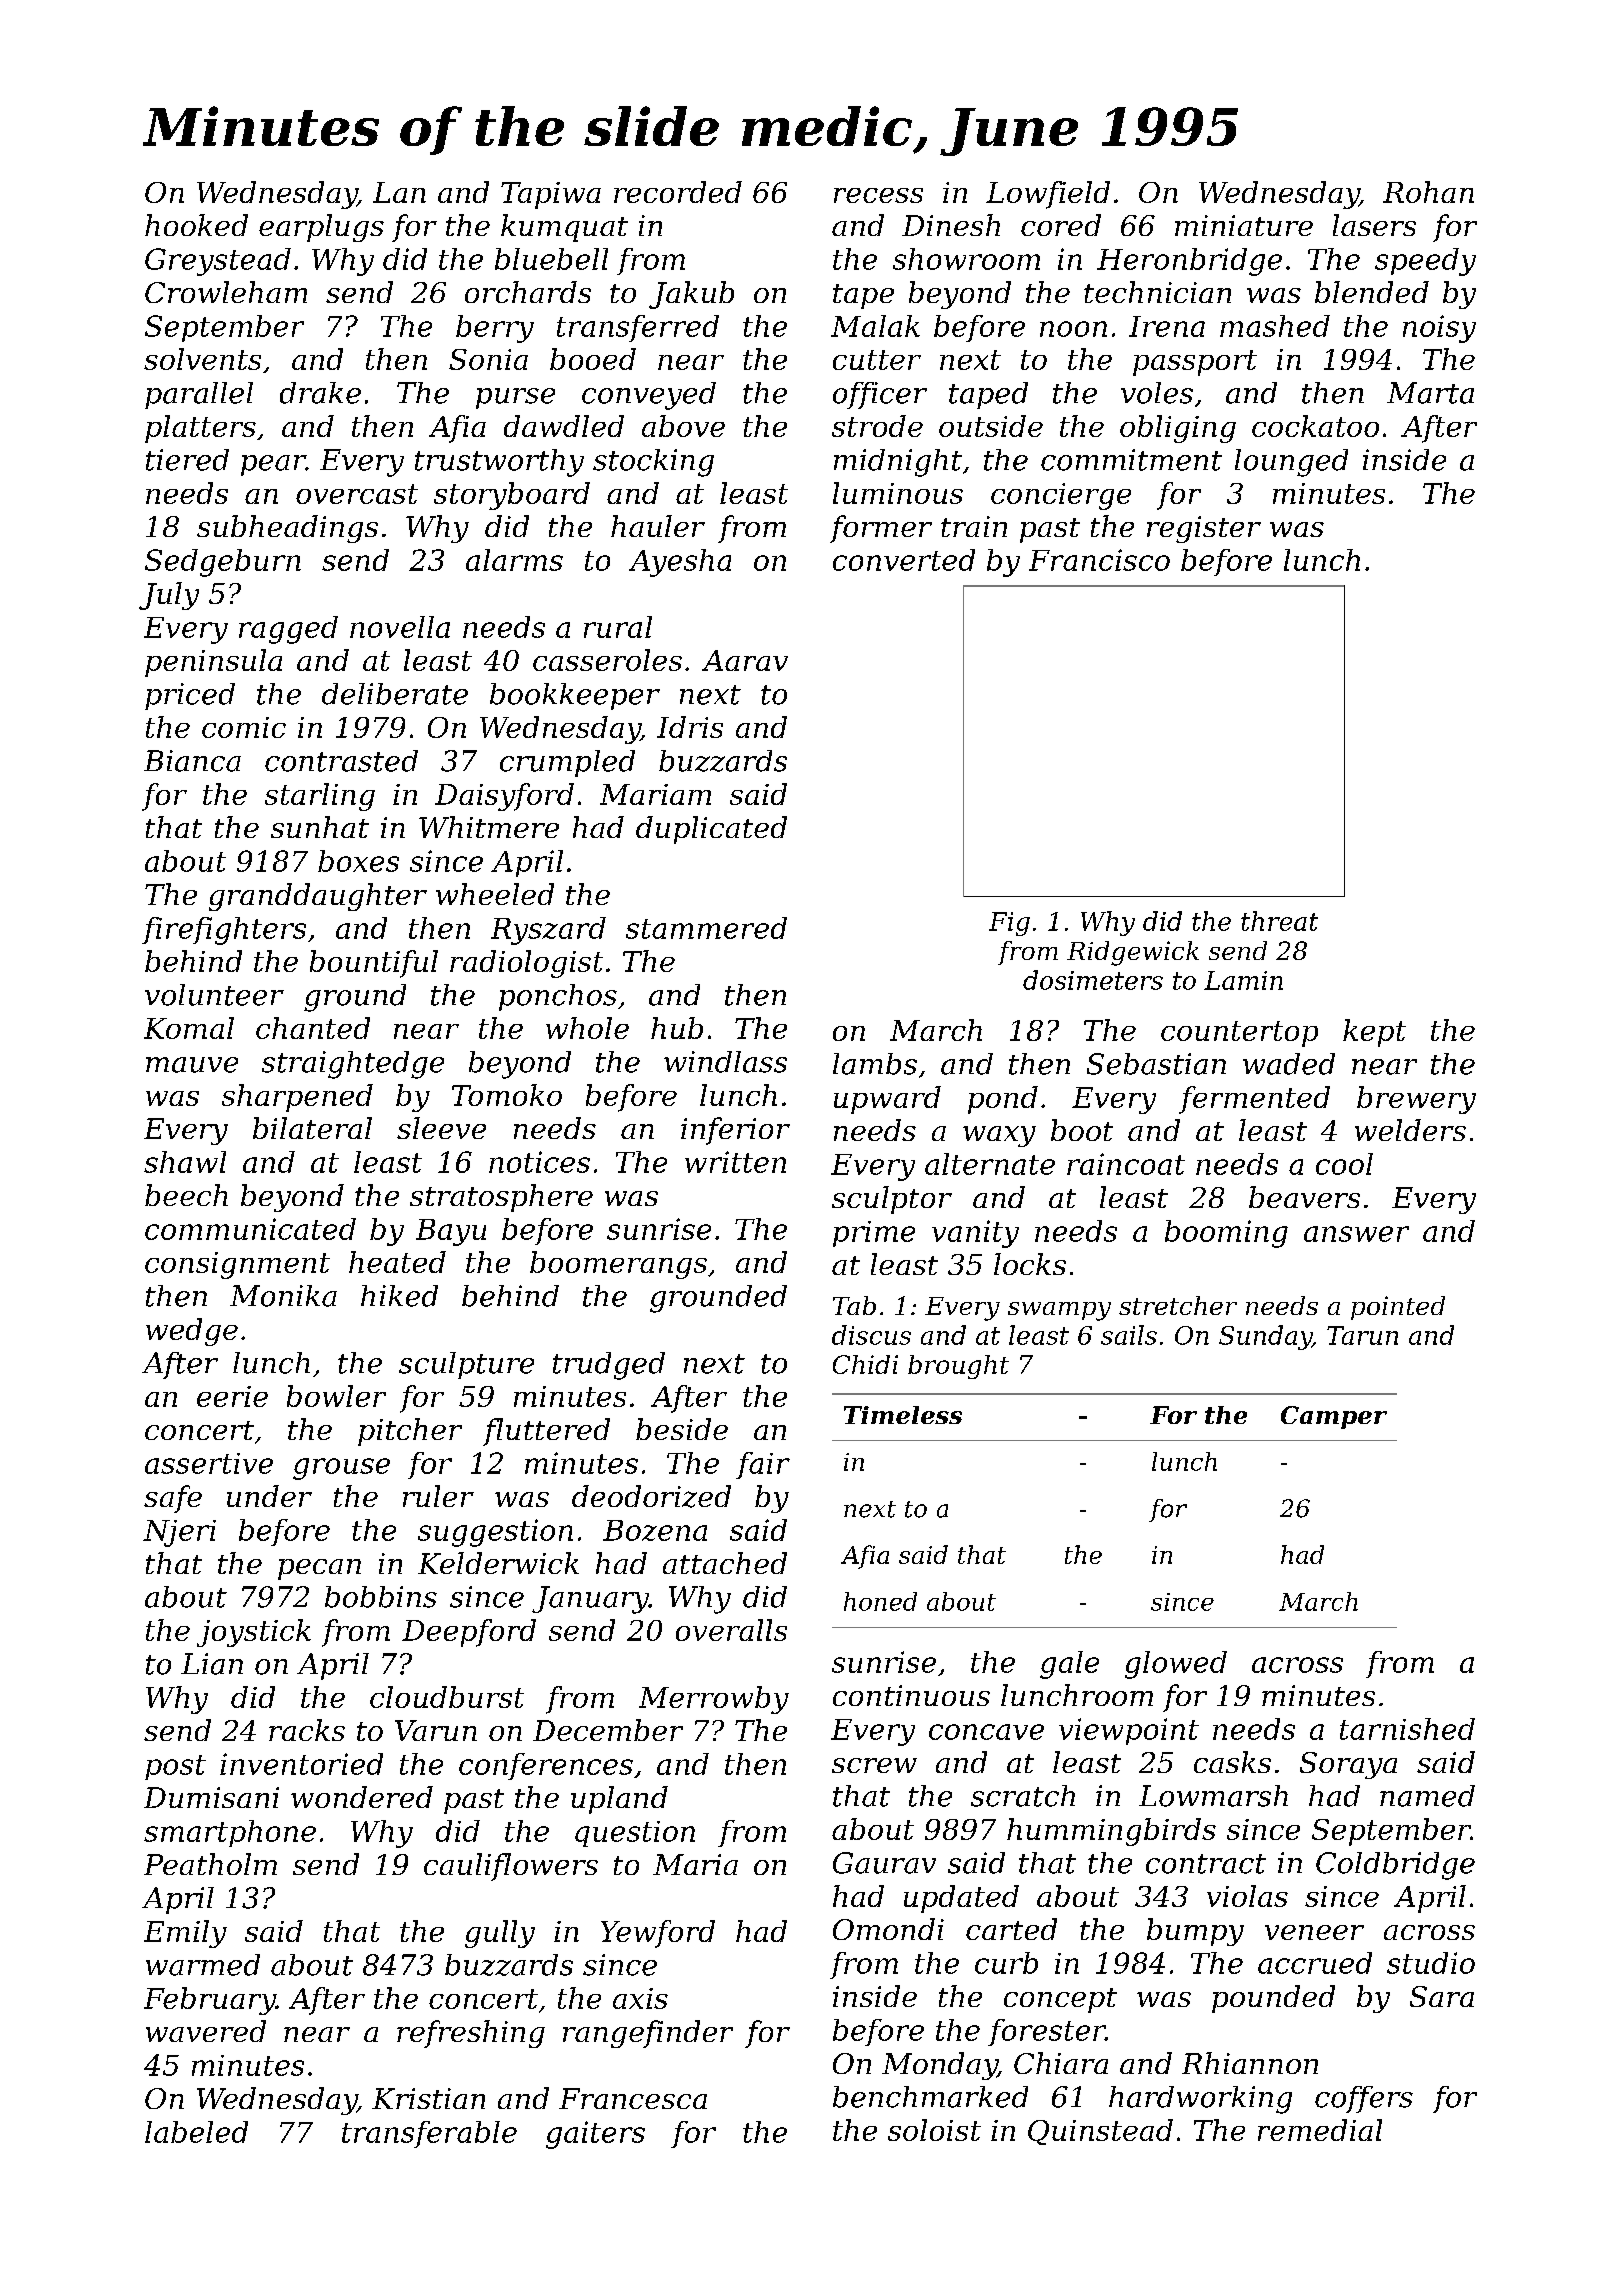 The width and height of the screenshot is (1620, 2292). I want to click on transferable, so click(429, 2134).
